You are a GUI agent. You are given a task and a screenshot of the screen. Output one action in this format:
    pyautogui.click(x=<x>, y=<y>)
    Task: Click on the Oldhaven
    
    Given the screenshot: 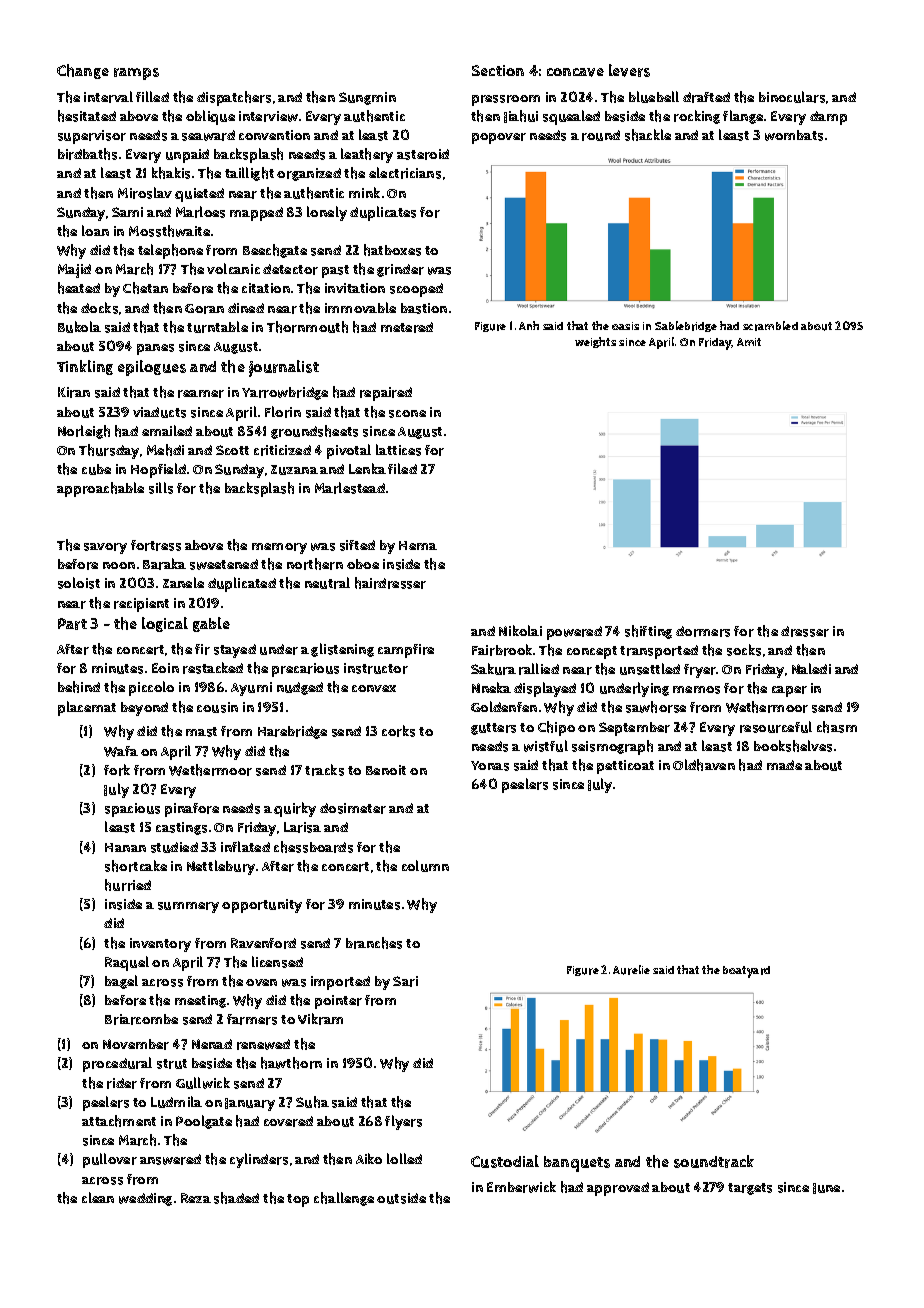 What is the action you would take?
    pyautogui.click(x=704, y=765)
